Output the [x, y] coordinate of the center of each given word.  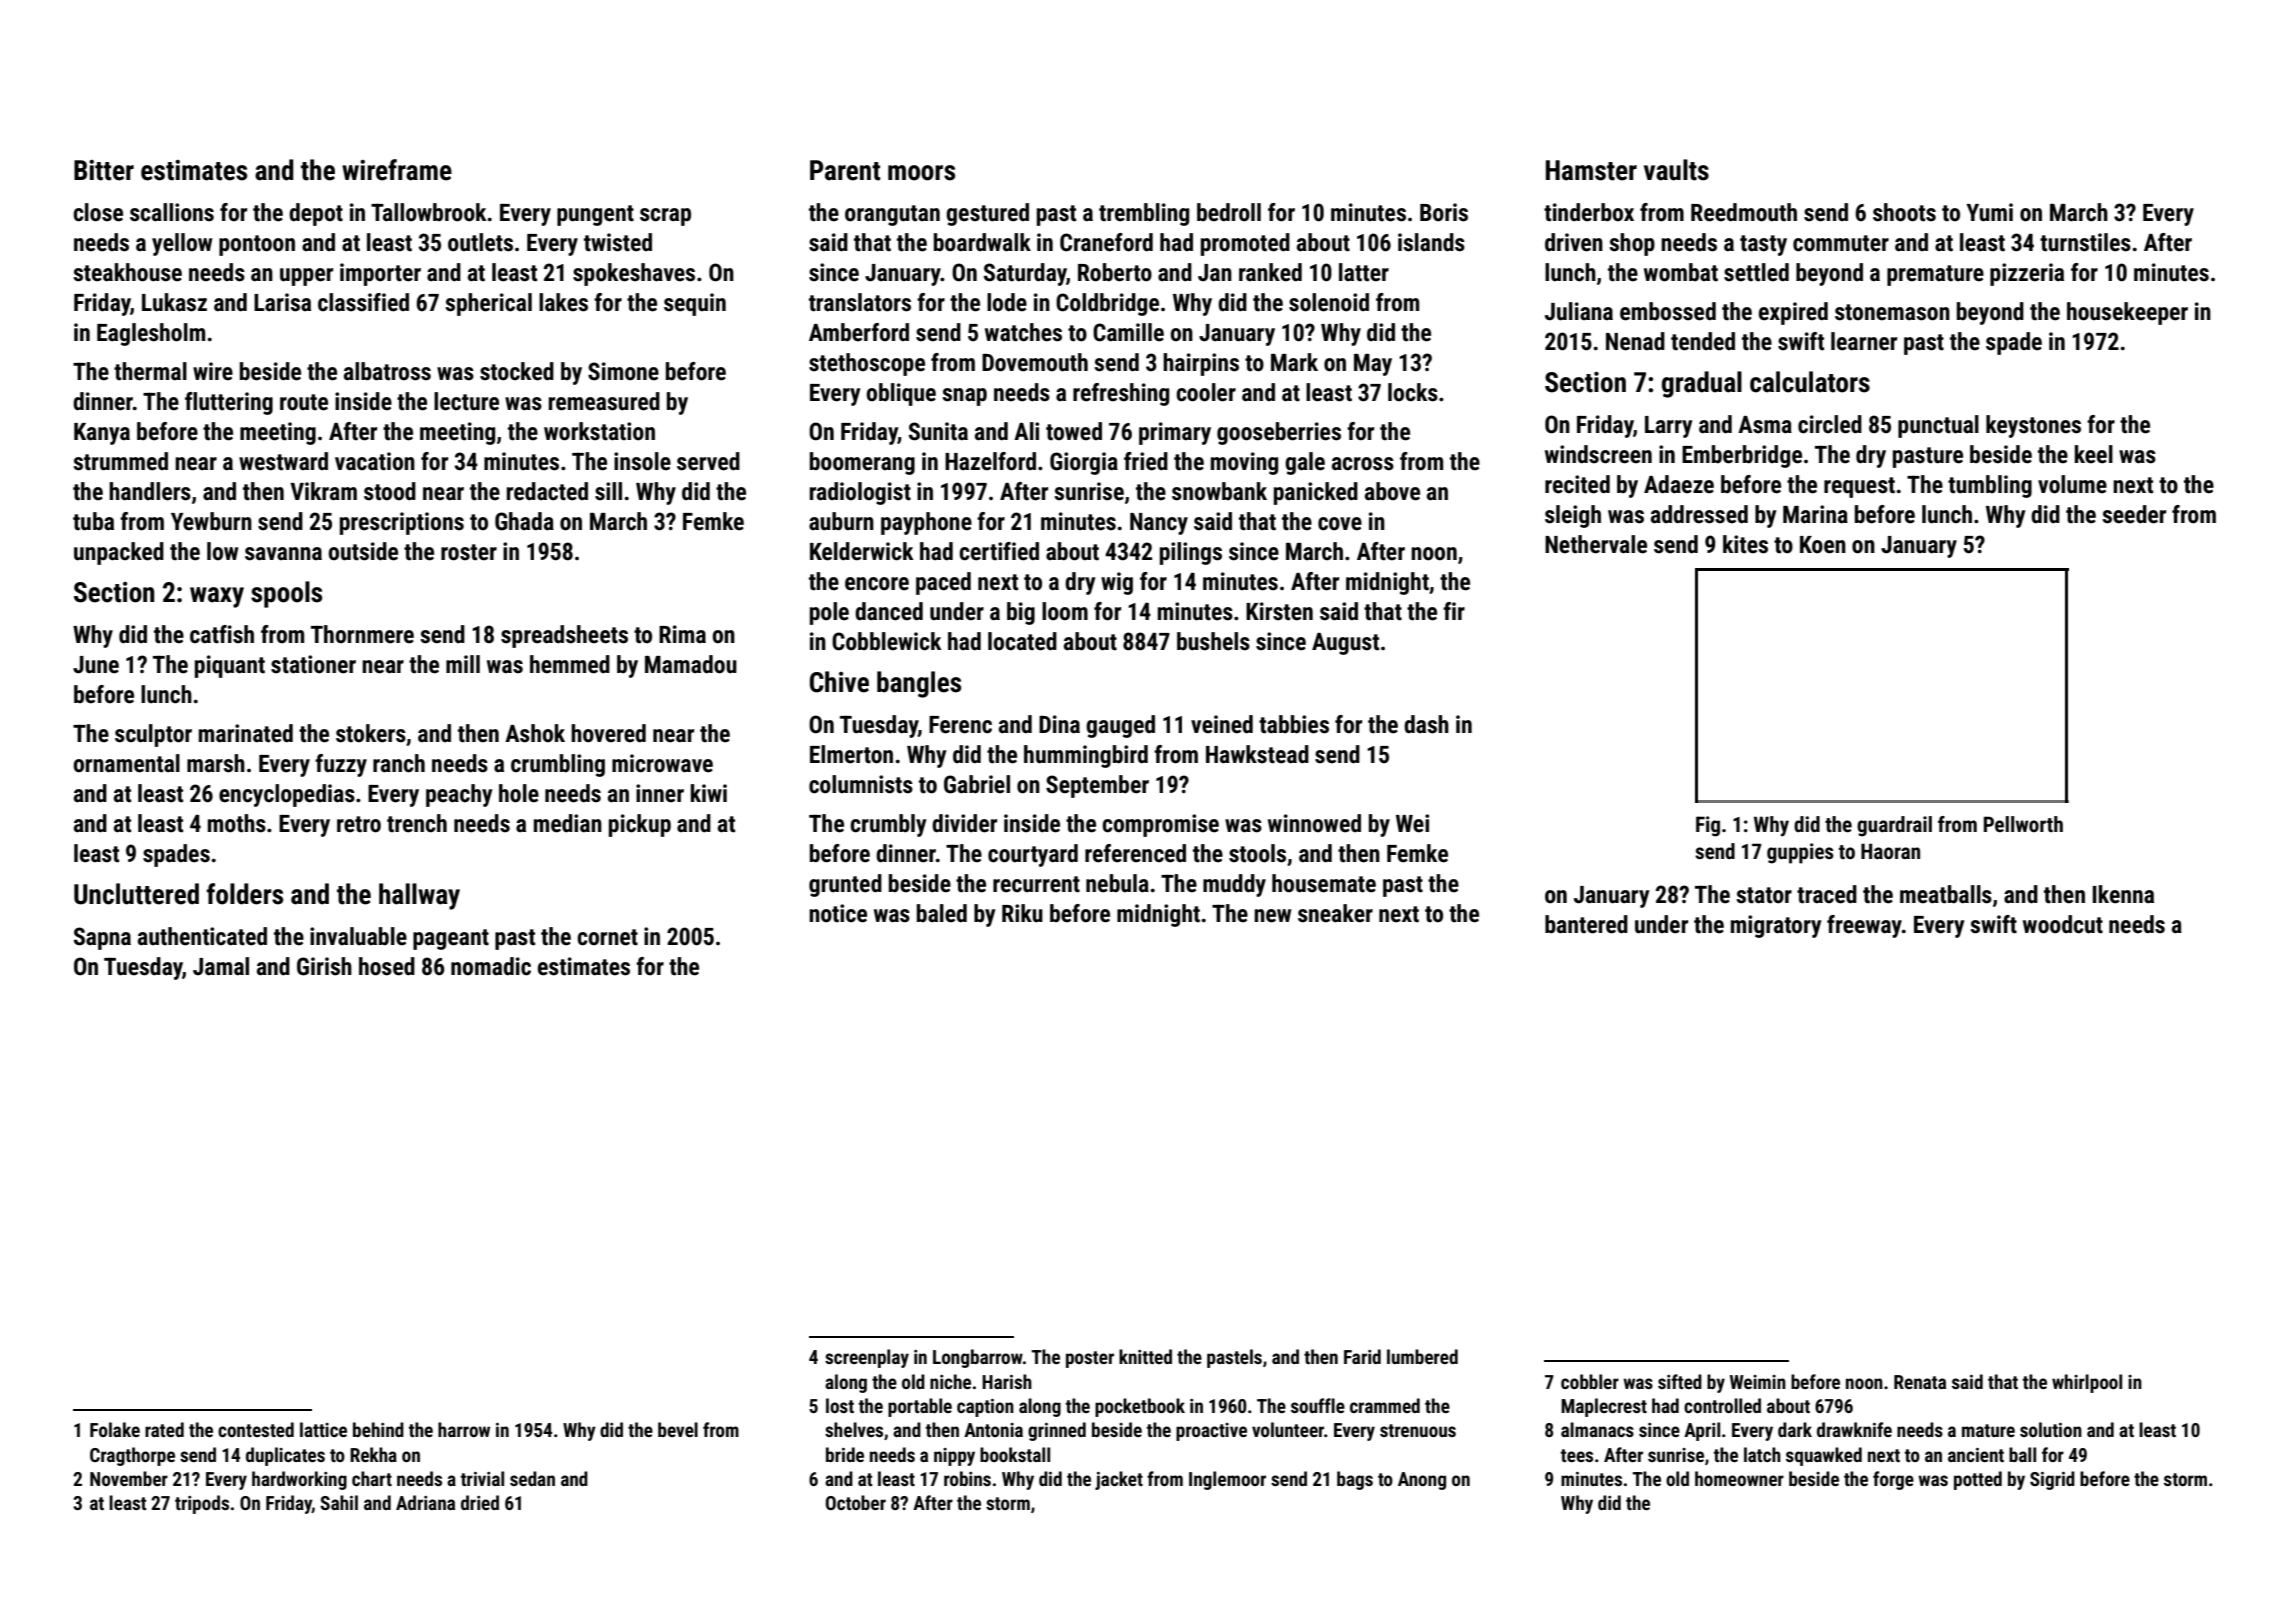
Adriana [425, 1502]
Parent [845, 170]
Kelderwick [862, 551]
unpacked [119, 553]
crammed [1385, 1405]
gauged [1120, 726]
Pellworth [2023, 824]
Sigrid [2052, 1480]
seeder [2134, 514]
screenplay [867, 1358]
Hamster [1591, 170]
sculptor [153, 735]
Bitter [104, 170]
